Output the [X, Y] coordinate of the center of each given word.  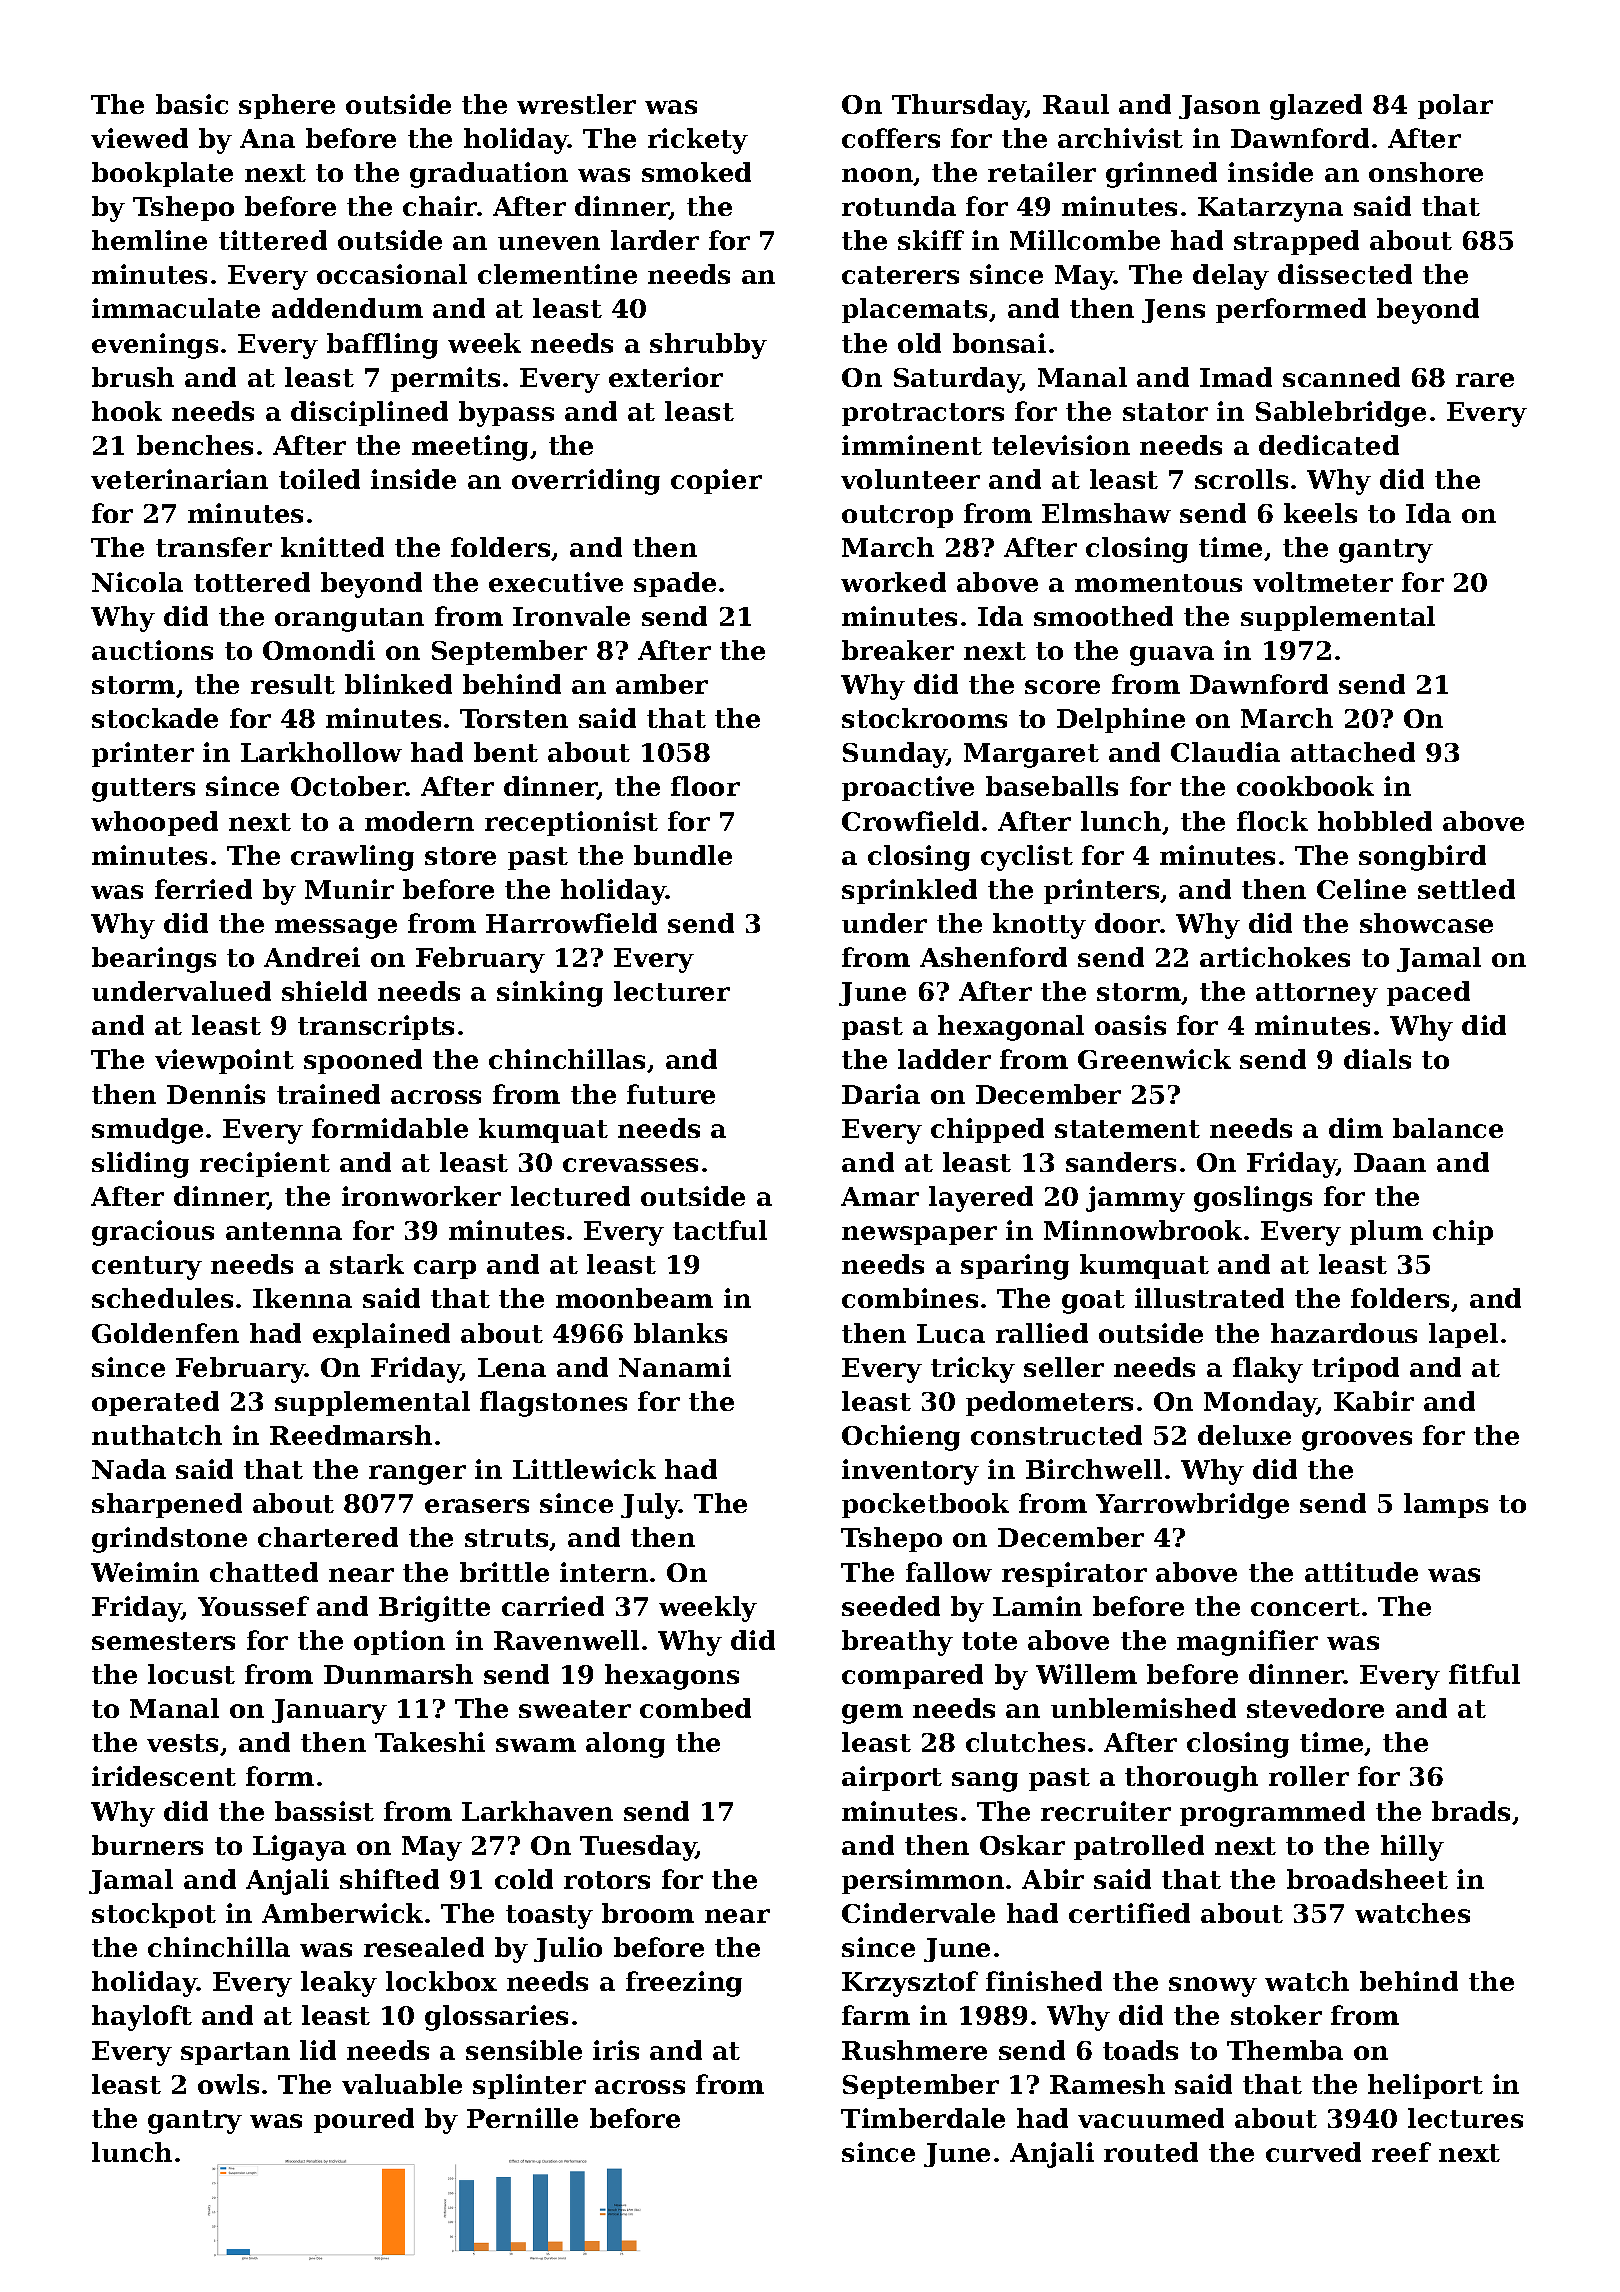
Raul [1076, 104]
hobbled [1375, 821]
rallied [1042, 1333]
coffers [891, 138]
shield [324, 991]
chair [440, 206]
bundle [683, 855]
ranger [417, 1475]
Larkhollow [321, 752]
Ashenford [993, 957]
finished [1044, 1981]
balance [1448, 1128]
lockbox [441, 1981]
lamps [1446, 1505]
